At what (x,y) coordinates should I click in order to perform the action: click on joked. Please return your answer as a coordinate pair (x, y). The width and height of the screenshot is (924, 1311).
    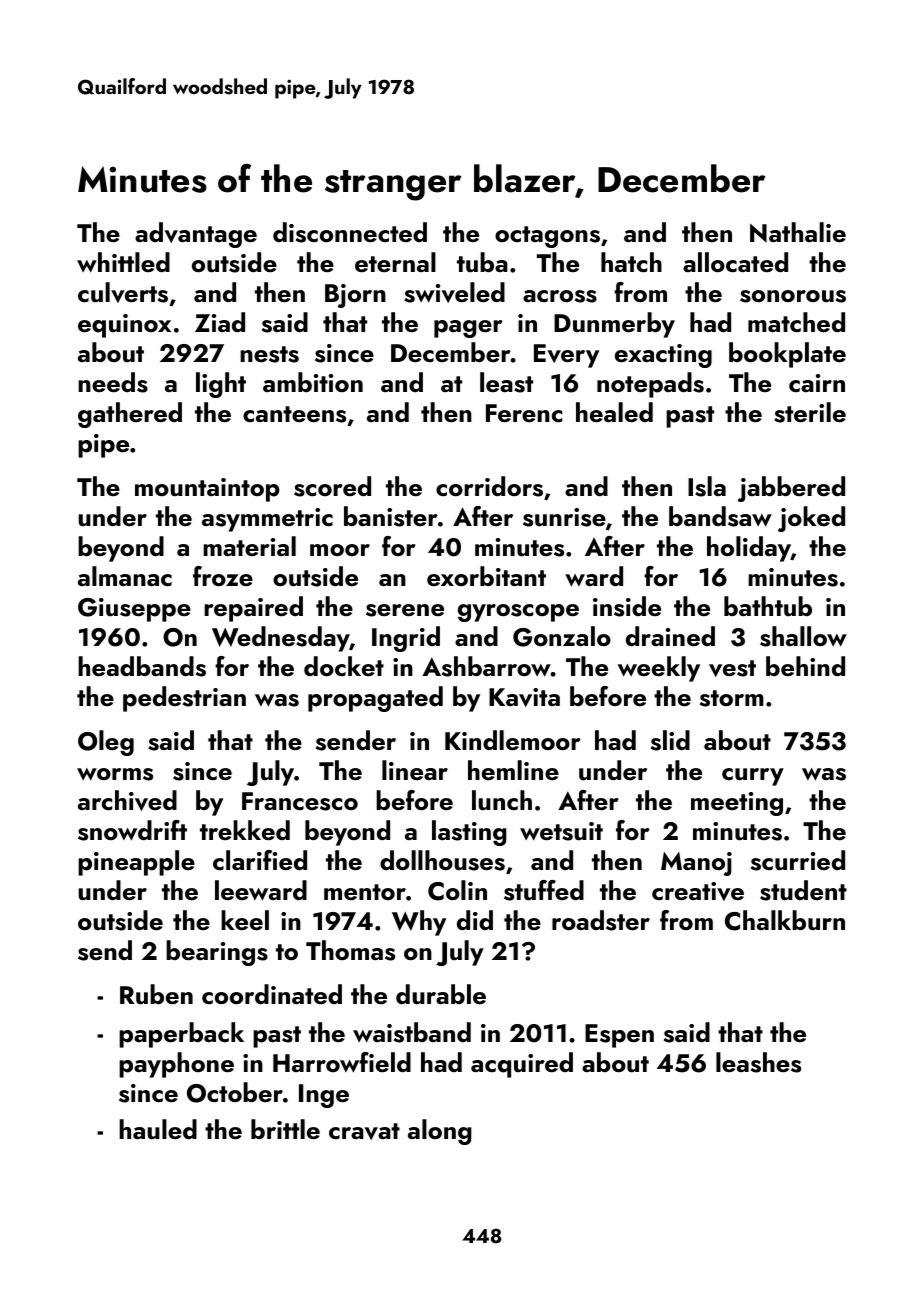
    Looking at the image, I should click on (811, 519).
